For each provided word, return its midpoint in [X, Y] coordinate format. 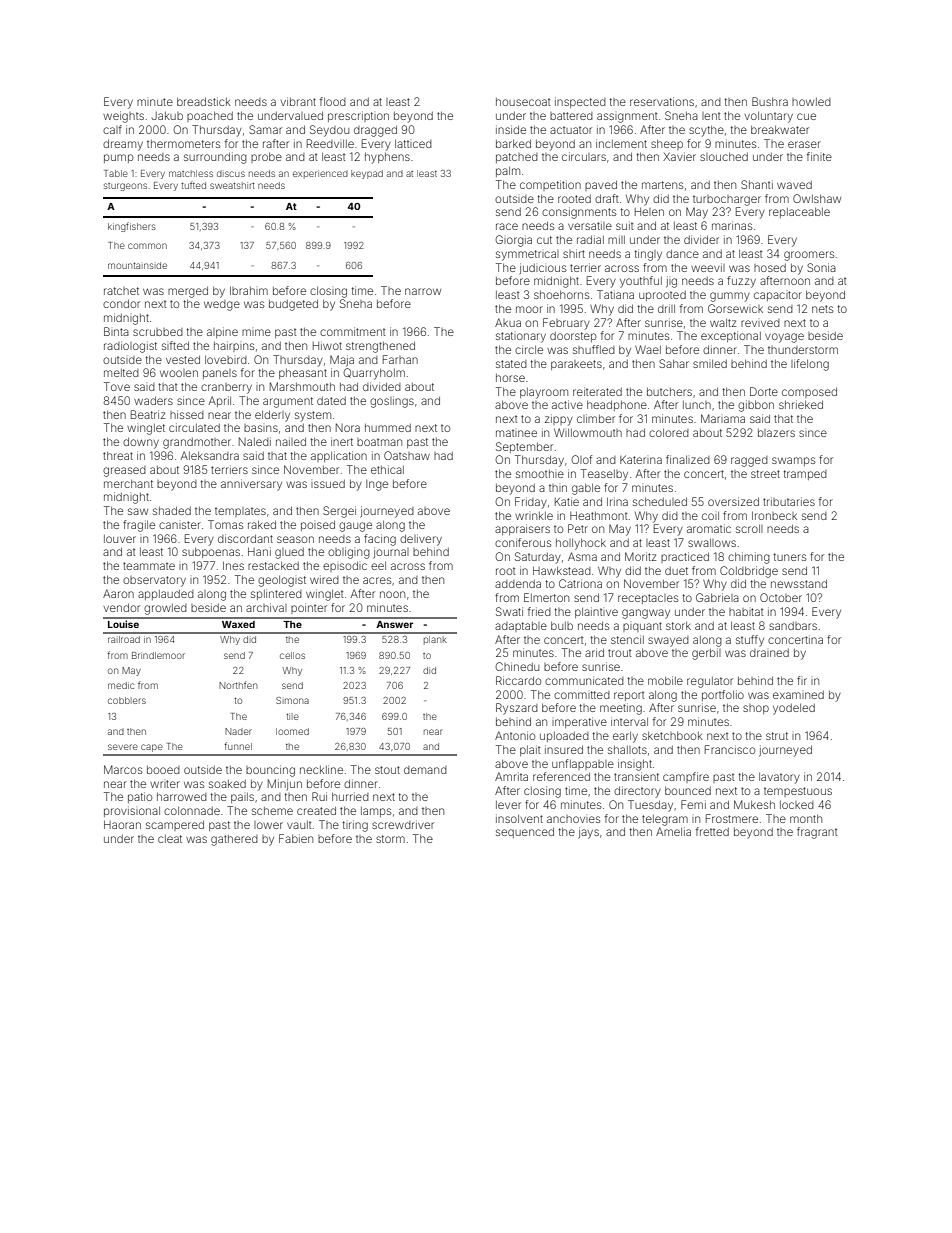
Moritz [640, 556]
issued [328, 484]
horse [510, 378]
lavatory [779, 778]
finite [819, 156]
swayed [668, 641]
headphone [617, 406]
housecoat [523, 102]
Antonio [515, 735]
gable [586, 489]
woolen [179, 373]
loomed [292, 731]
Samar [265, 129]
